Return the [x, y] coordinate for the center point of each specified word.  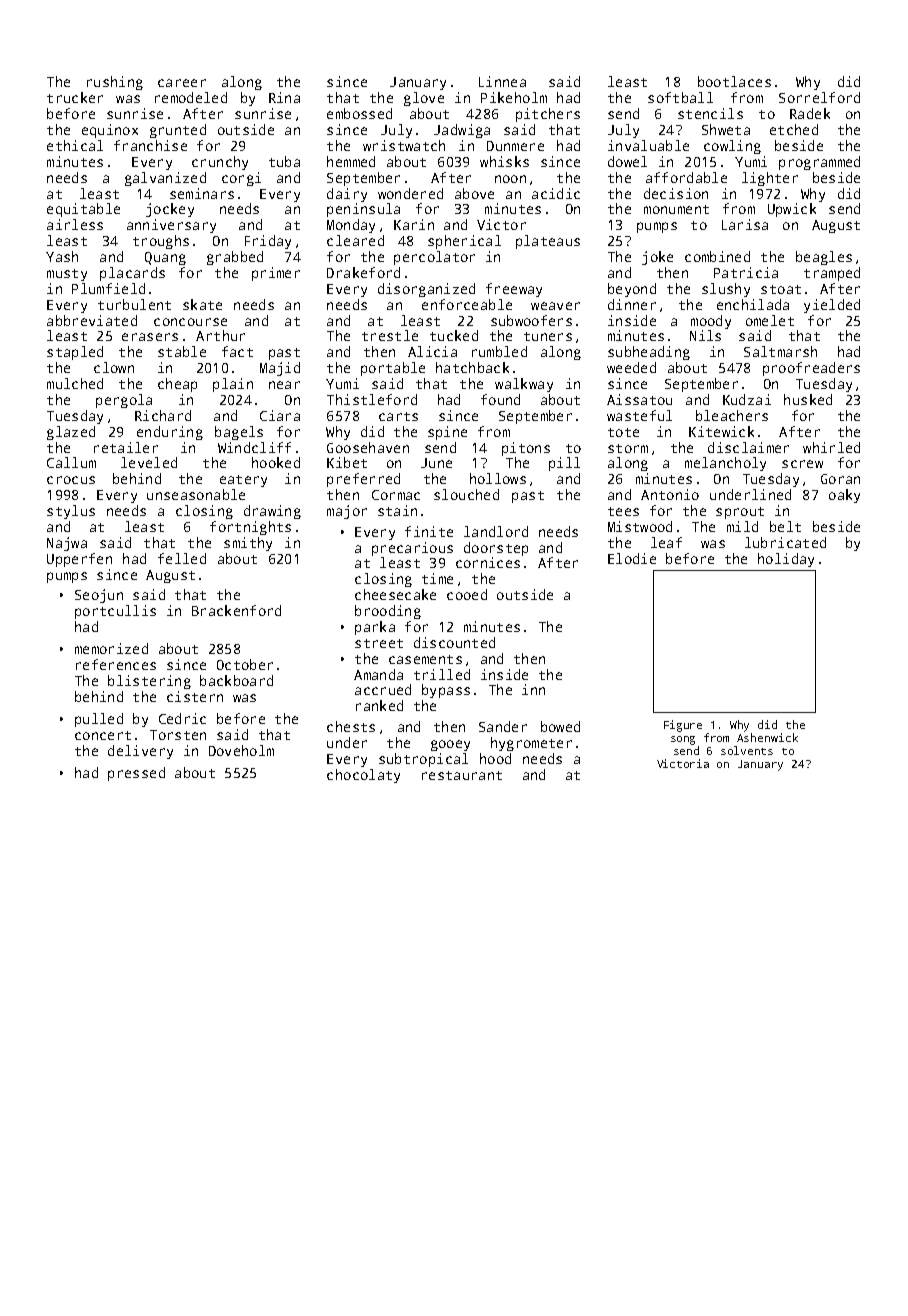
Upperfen [79, 560]
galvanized [165, 179]
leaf [666, 542]
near [284, 385]
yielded [832, 306]
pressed [136, 774]
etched [794, 129]
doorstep [496, 549]
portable [393, 369]
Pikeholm [514, 97]
